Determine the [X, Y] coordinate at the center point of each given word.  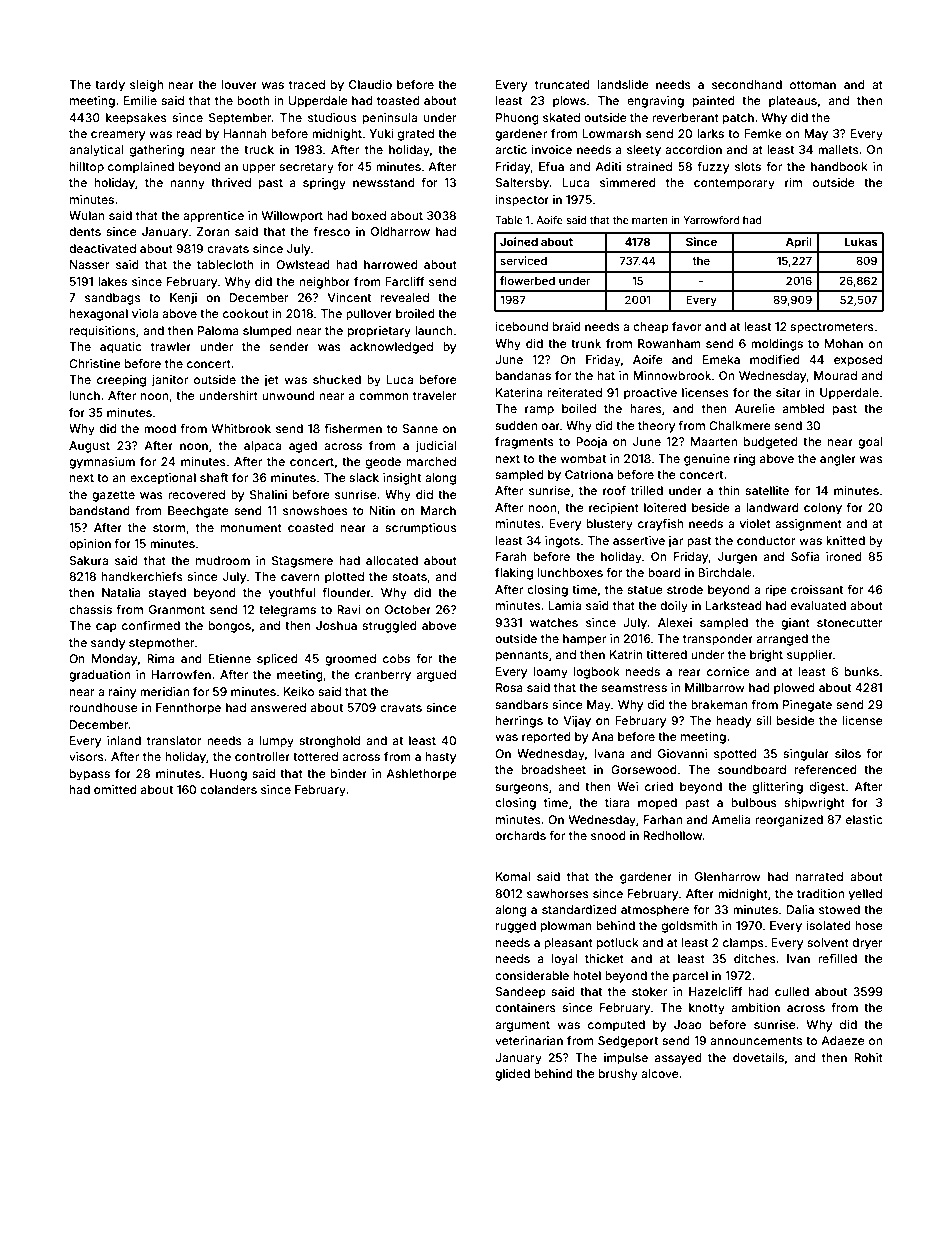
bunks [862, 671]
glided [512, 1075]
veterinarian [529, 1040]
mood [160, 428]
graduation [99, 676]
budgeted [771, 443]
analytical [96, 151]
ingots [562, 542]
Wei [627, 786]
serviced [523, 260]
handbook [839, 166]
